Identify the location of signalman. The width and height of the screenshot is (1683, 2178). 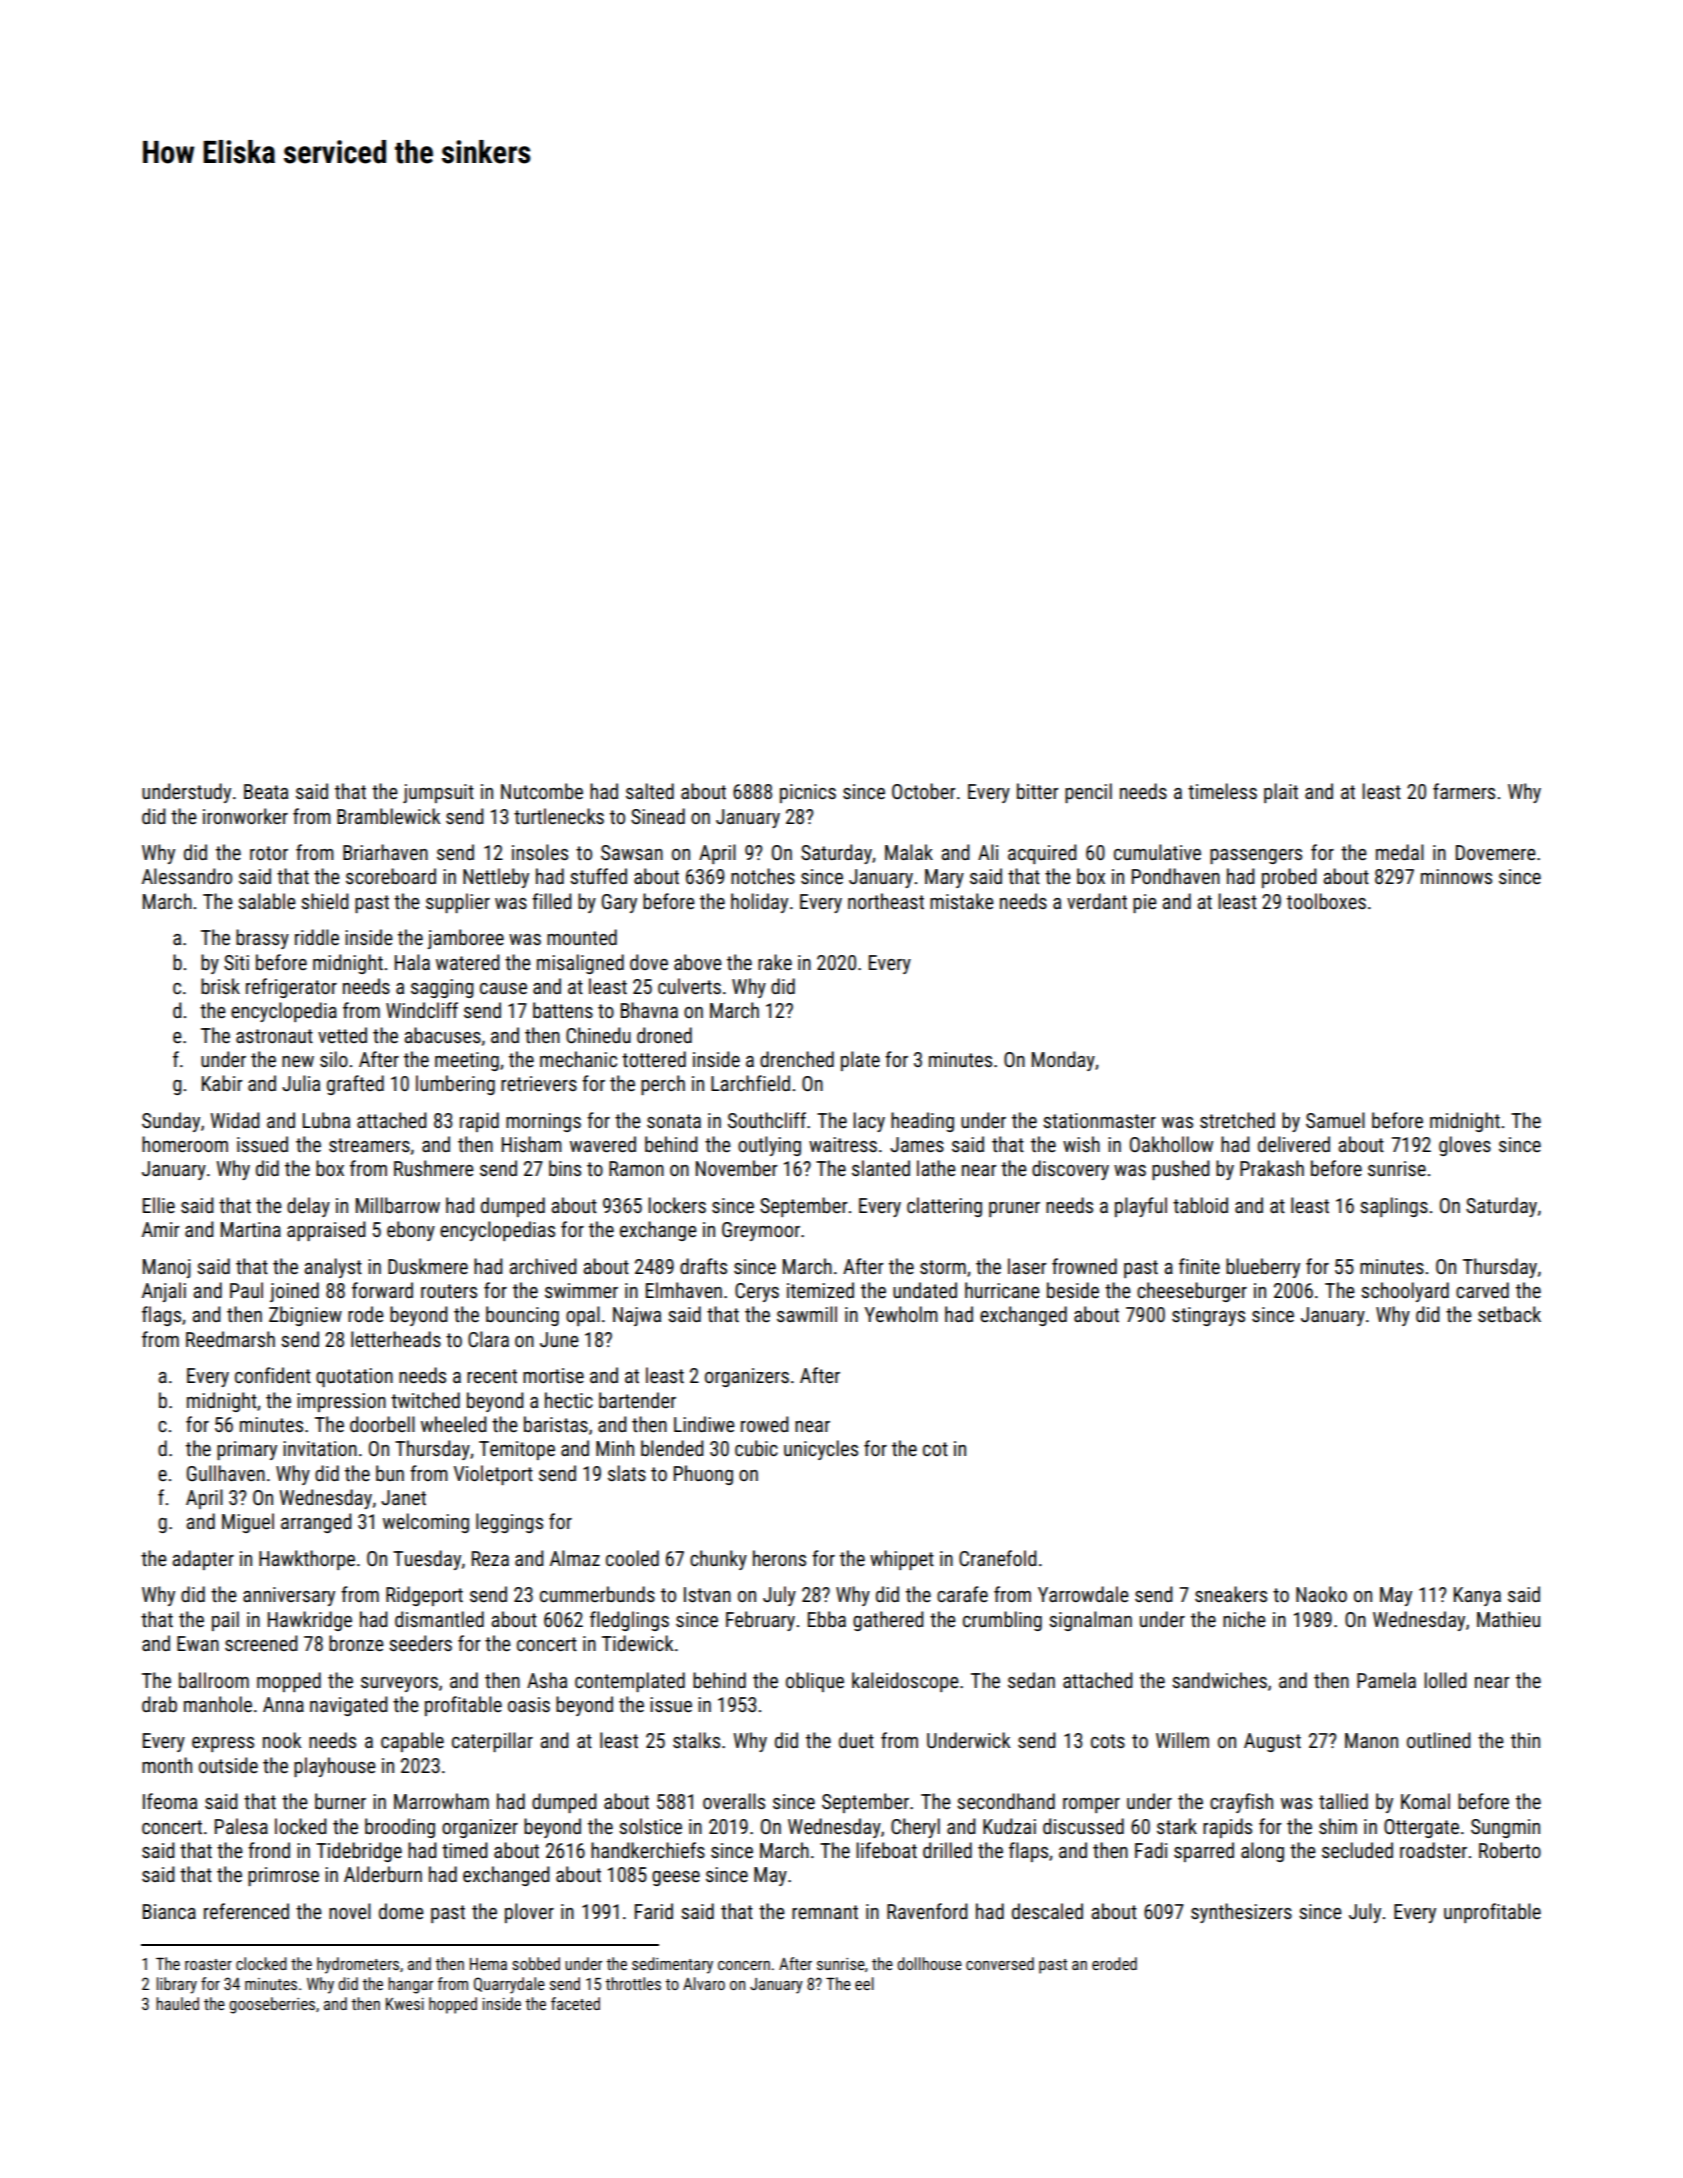
(1090, 1621).
